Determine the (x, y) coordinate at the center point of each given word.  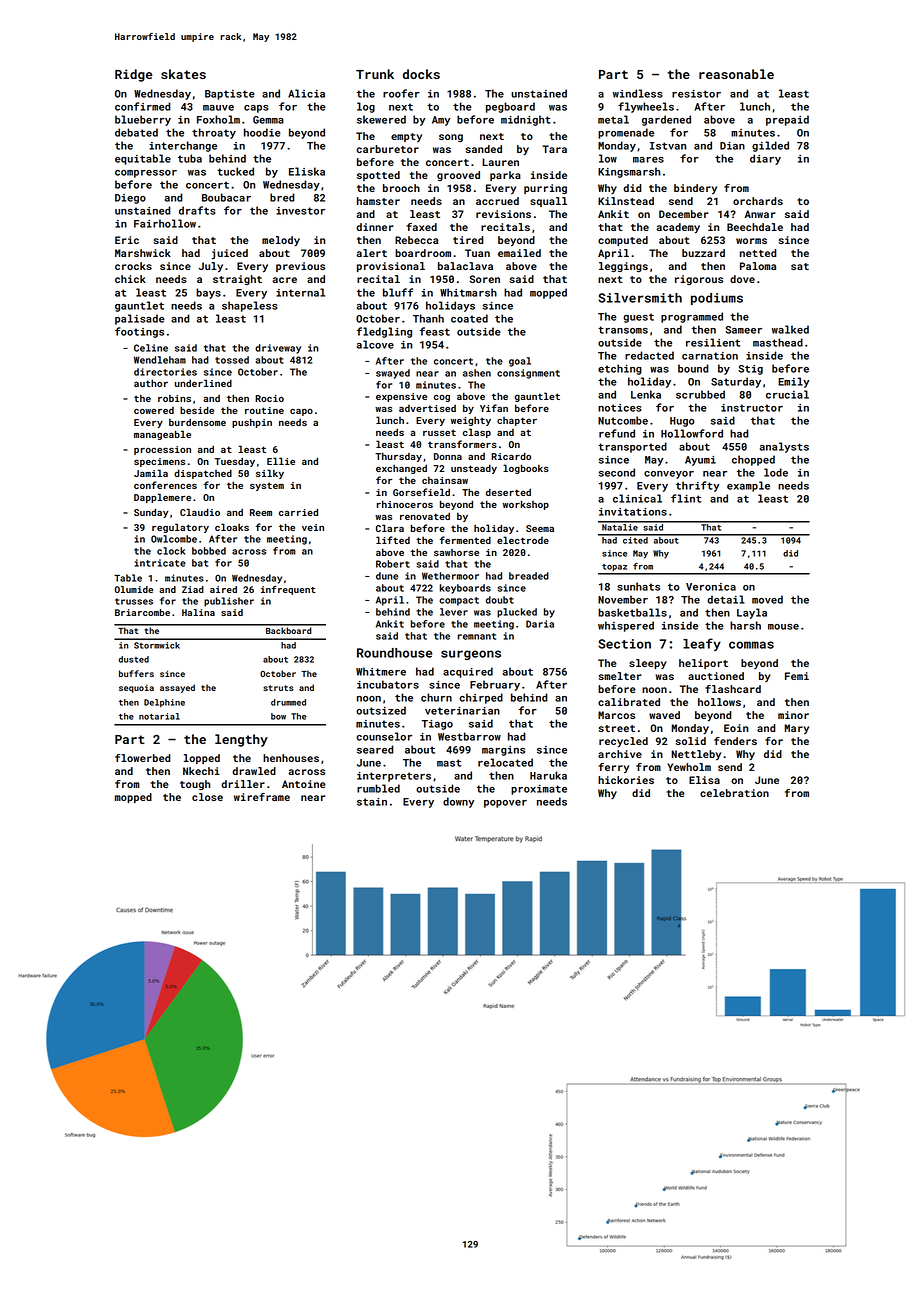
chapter (517, 421)
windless (638, 93)
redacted (649, 355)
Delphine (164, 703)
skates (183, 74)
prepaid (787, 120)
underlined (203, 383)
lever (454, 612)
